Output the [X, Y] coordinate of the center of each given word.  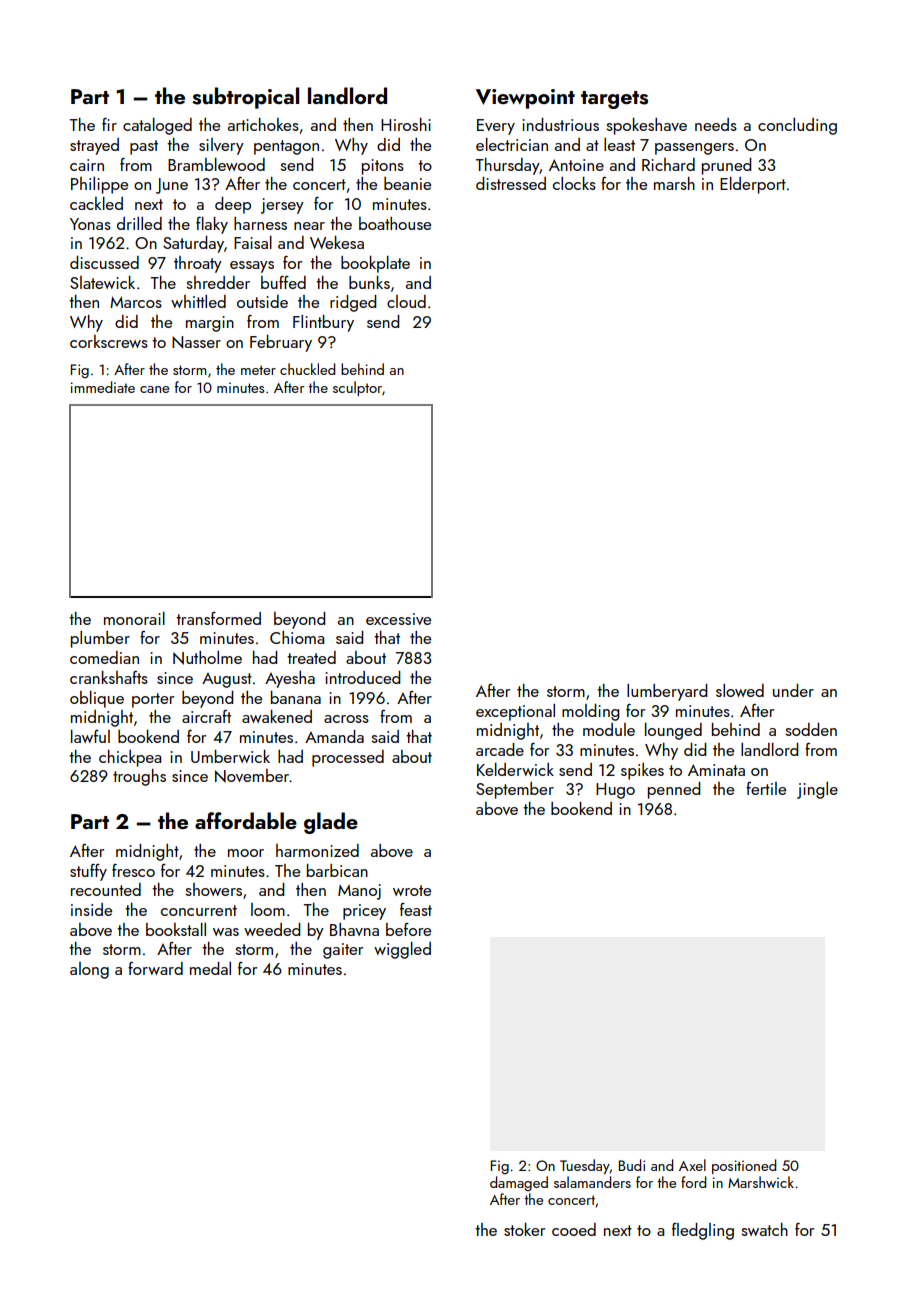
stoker [524, 1229]
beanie [407, 183]
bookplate [375, 264]
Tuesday [585, 1167]
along [89, 970]
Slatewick [102, 282]
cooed [574, 1229]
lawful [90, 736]
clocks [574, 183]
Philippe [99, 185]
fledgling [703, 1231]
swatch [764, 1229]
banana [296, 697]
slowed [740, 690]
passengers [694, 149]
